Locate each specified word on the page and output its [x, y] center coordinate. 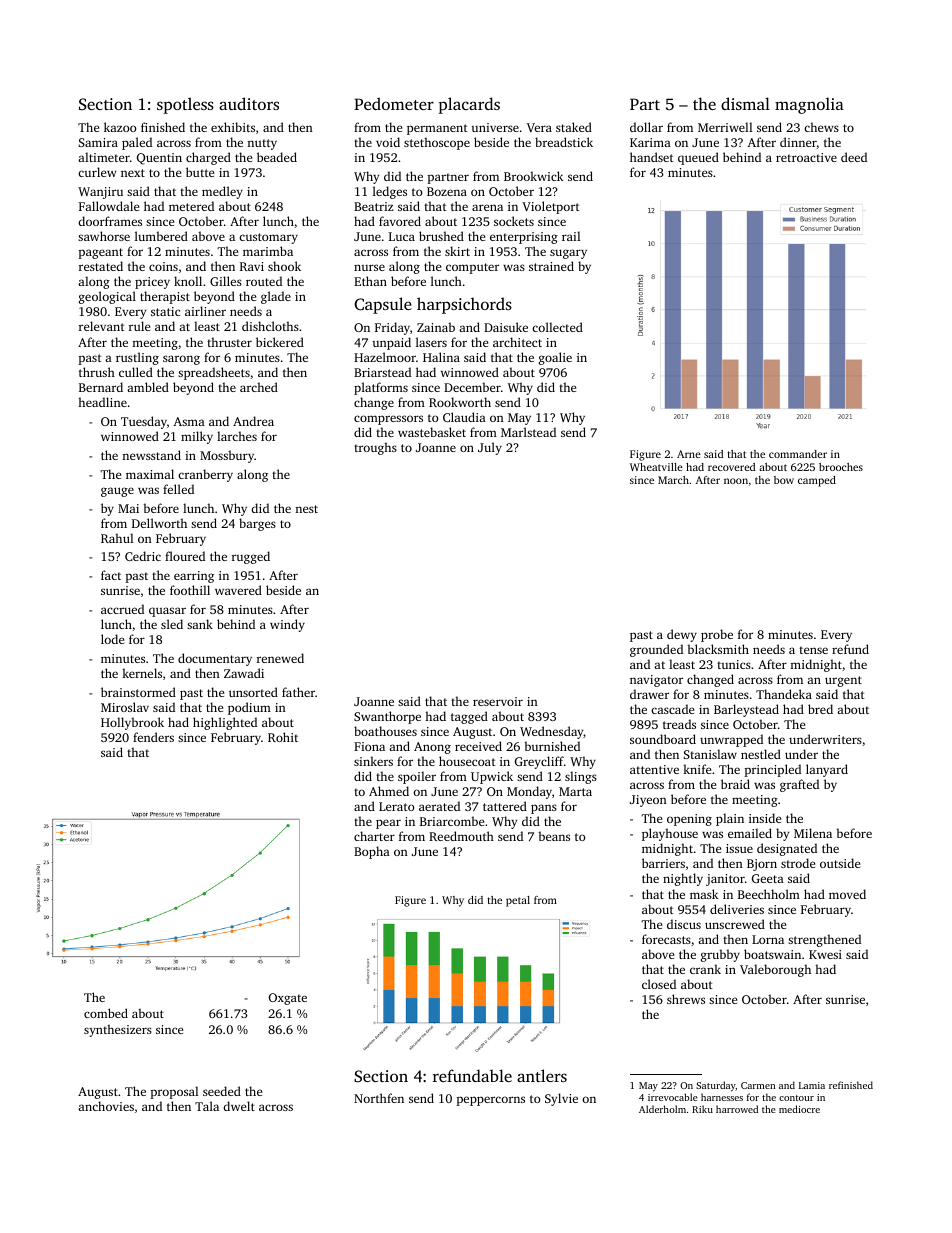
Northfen [379, 1098]
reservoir [498, 701]
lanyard [827, 770]
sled [172, 624]
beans [554, 836]
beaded [277, 157]
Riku [702, 1109]
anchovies [106, 1106]
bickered [280, 342]
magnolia [809, 105]
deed [854, 157]
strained [551, 266]
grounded [656, 650]
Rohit [283, 737]
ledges [390, 192]
